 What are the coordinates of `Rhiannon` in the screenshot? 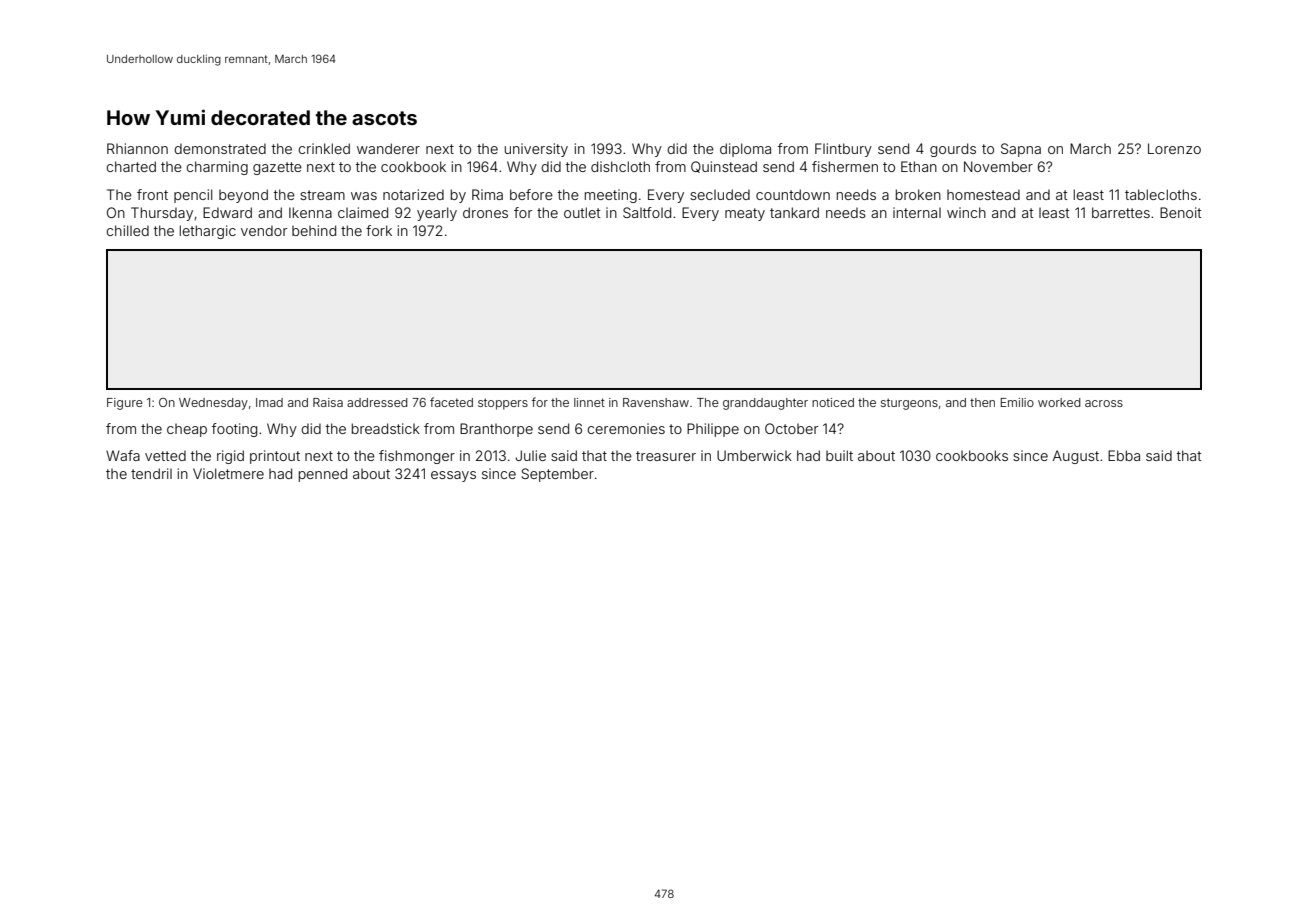 It's located at (137, 148).
